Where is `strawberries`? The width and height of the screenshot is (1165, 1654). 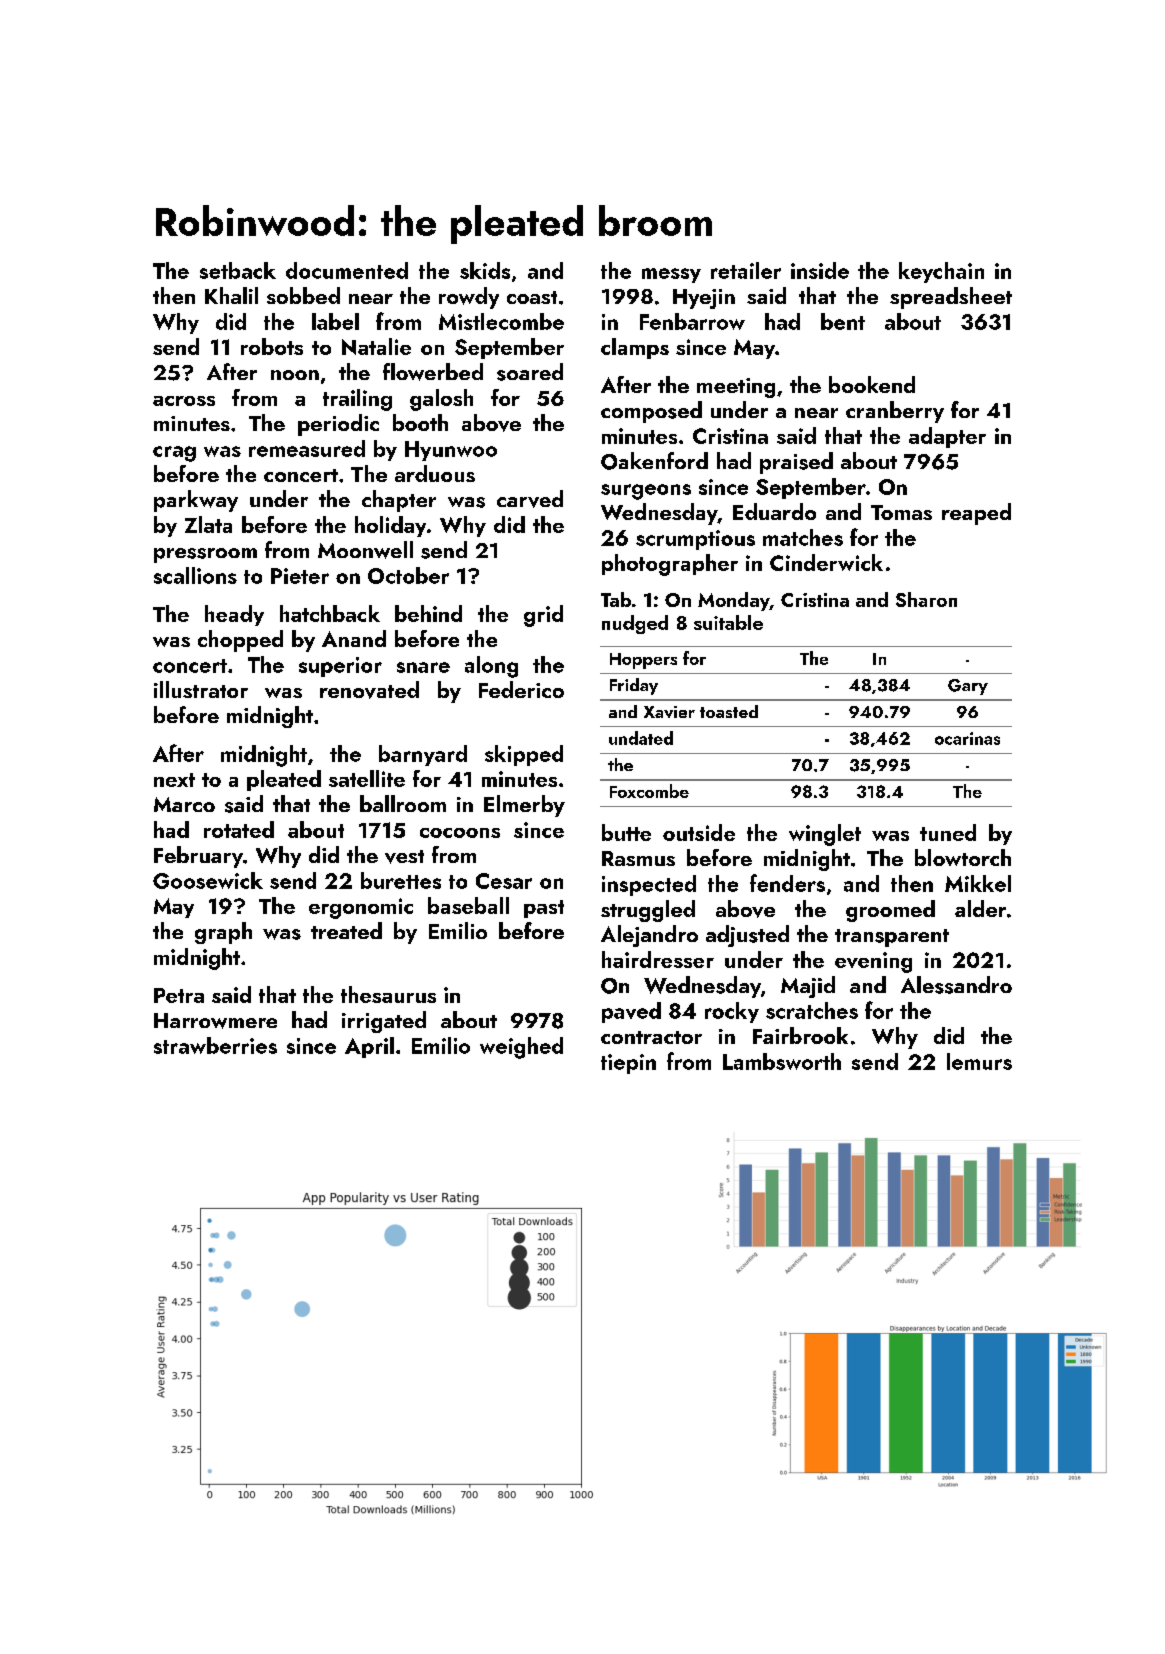 strawberries is located at coordinates (215, 1045).
